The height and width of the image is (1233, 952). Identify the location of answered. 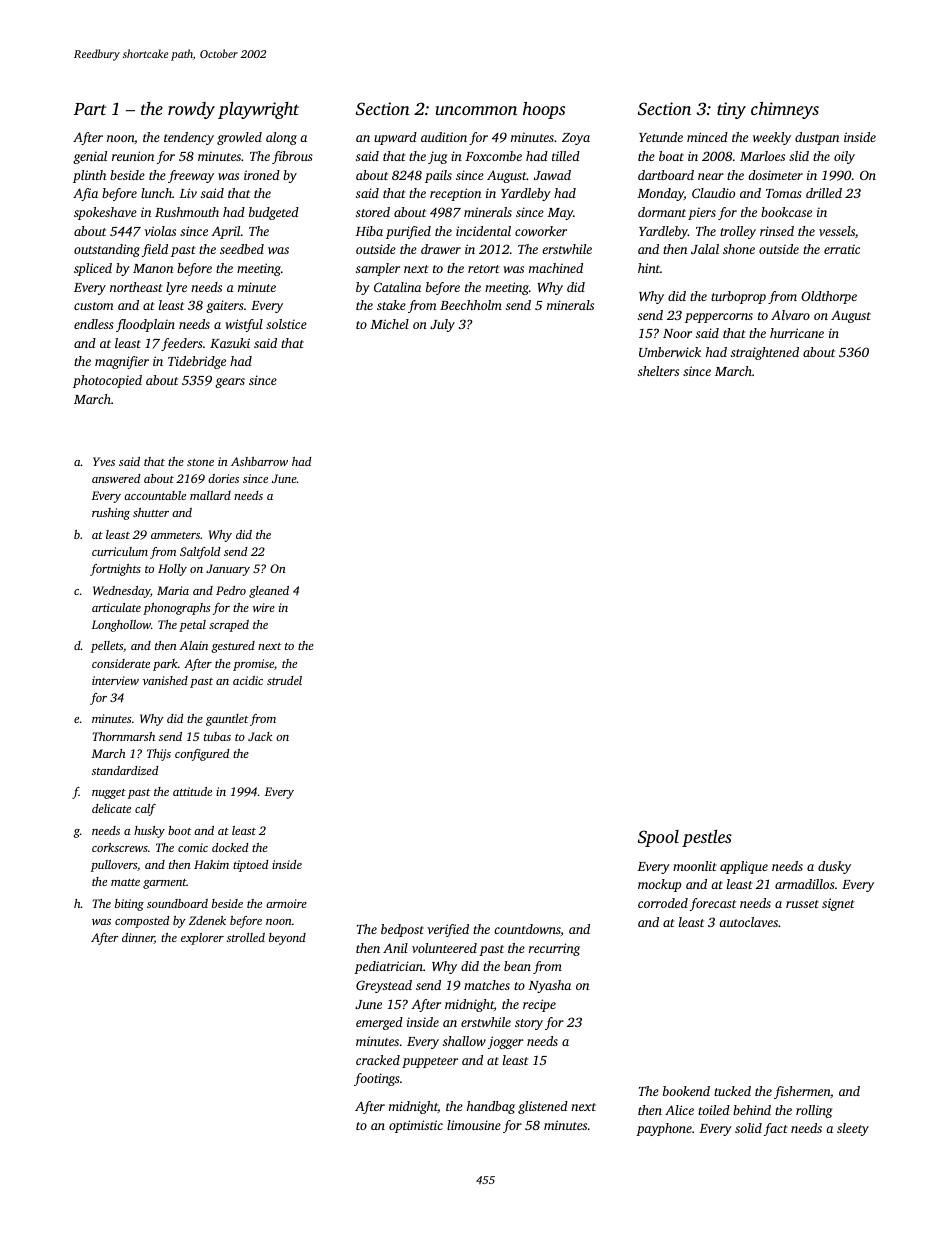
(116, 478).
